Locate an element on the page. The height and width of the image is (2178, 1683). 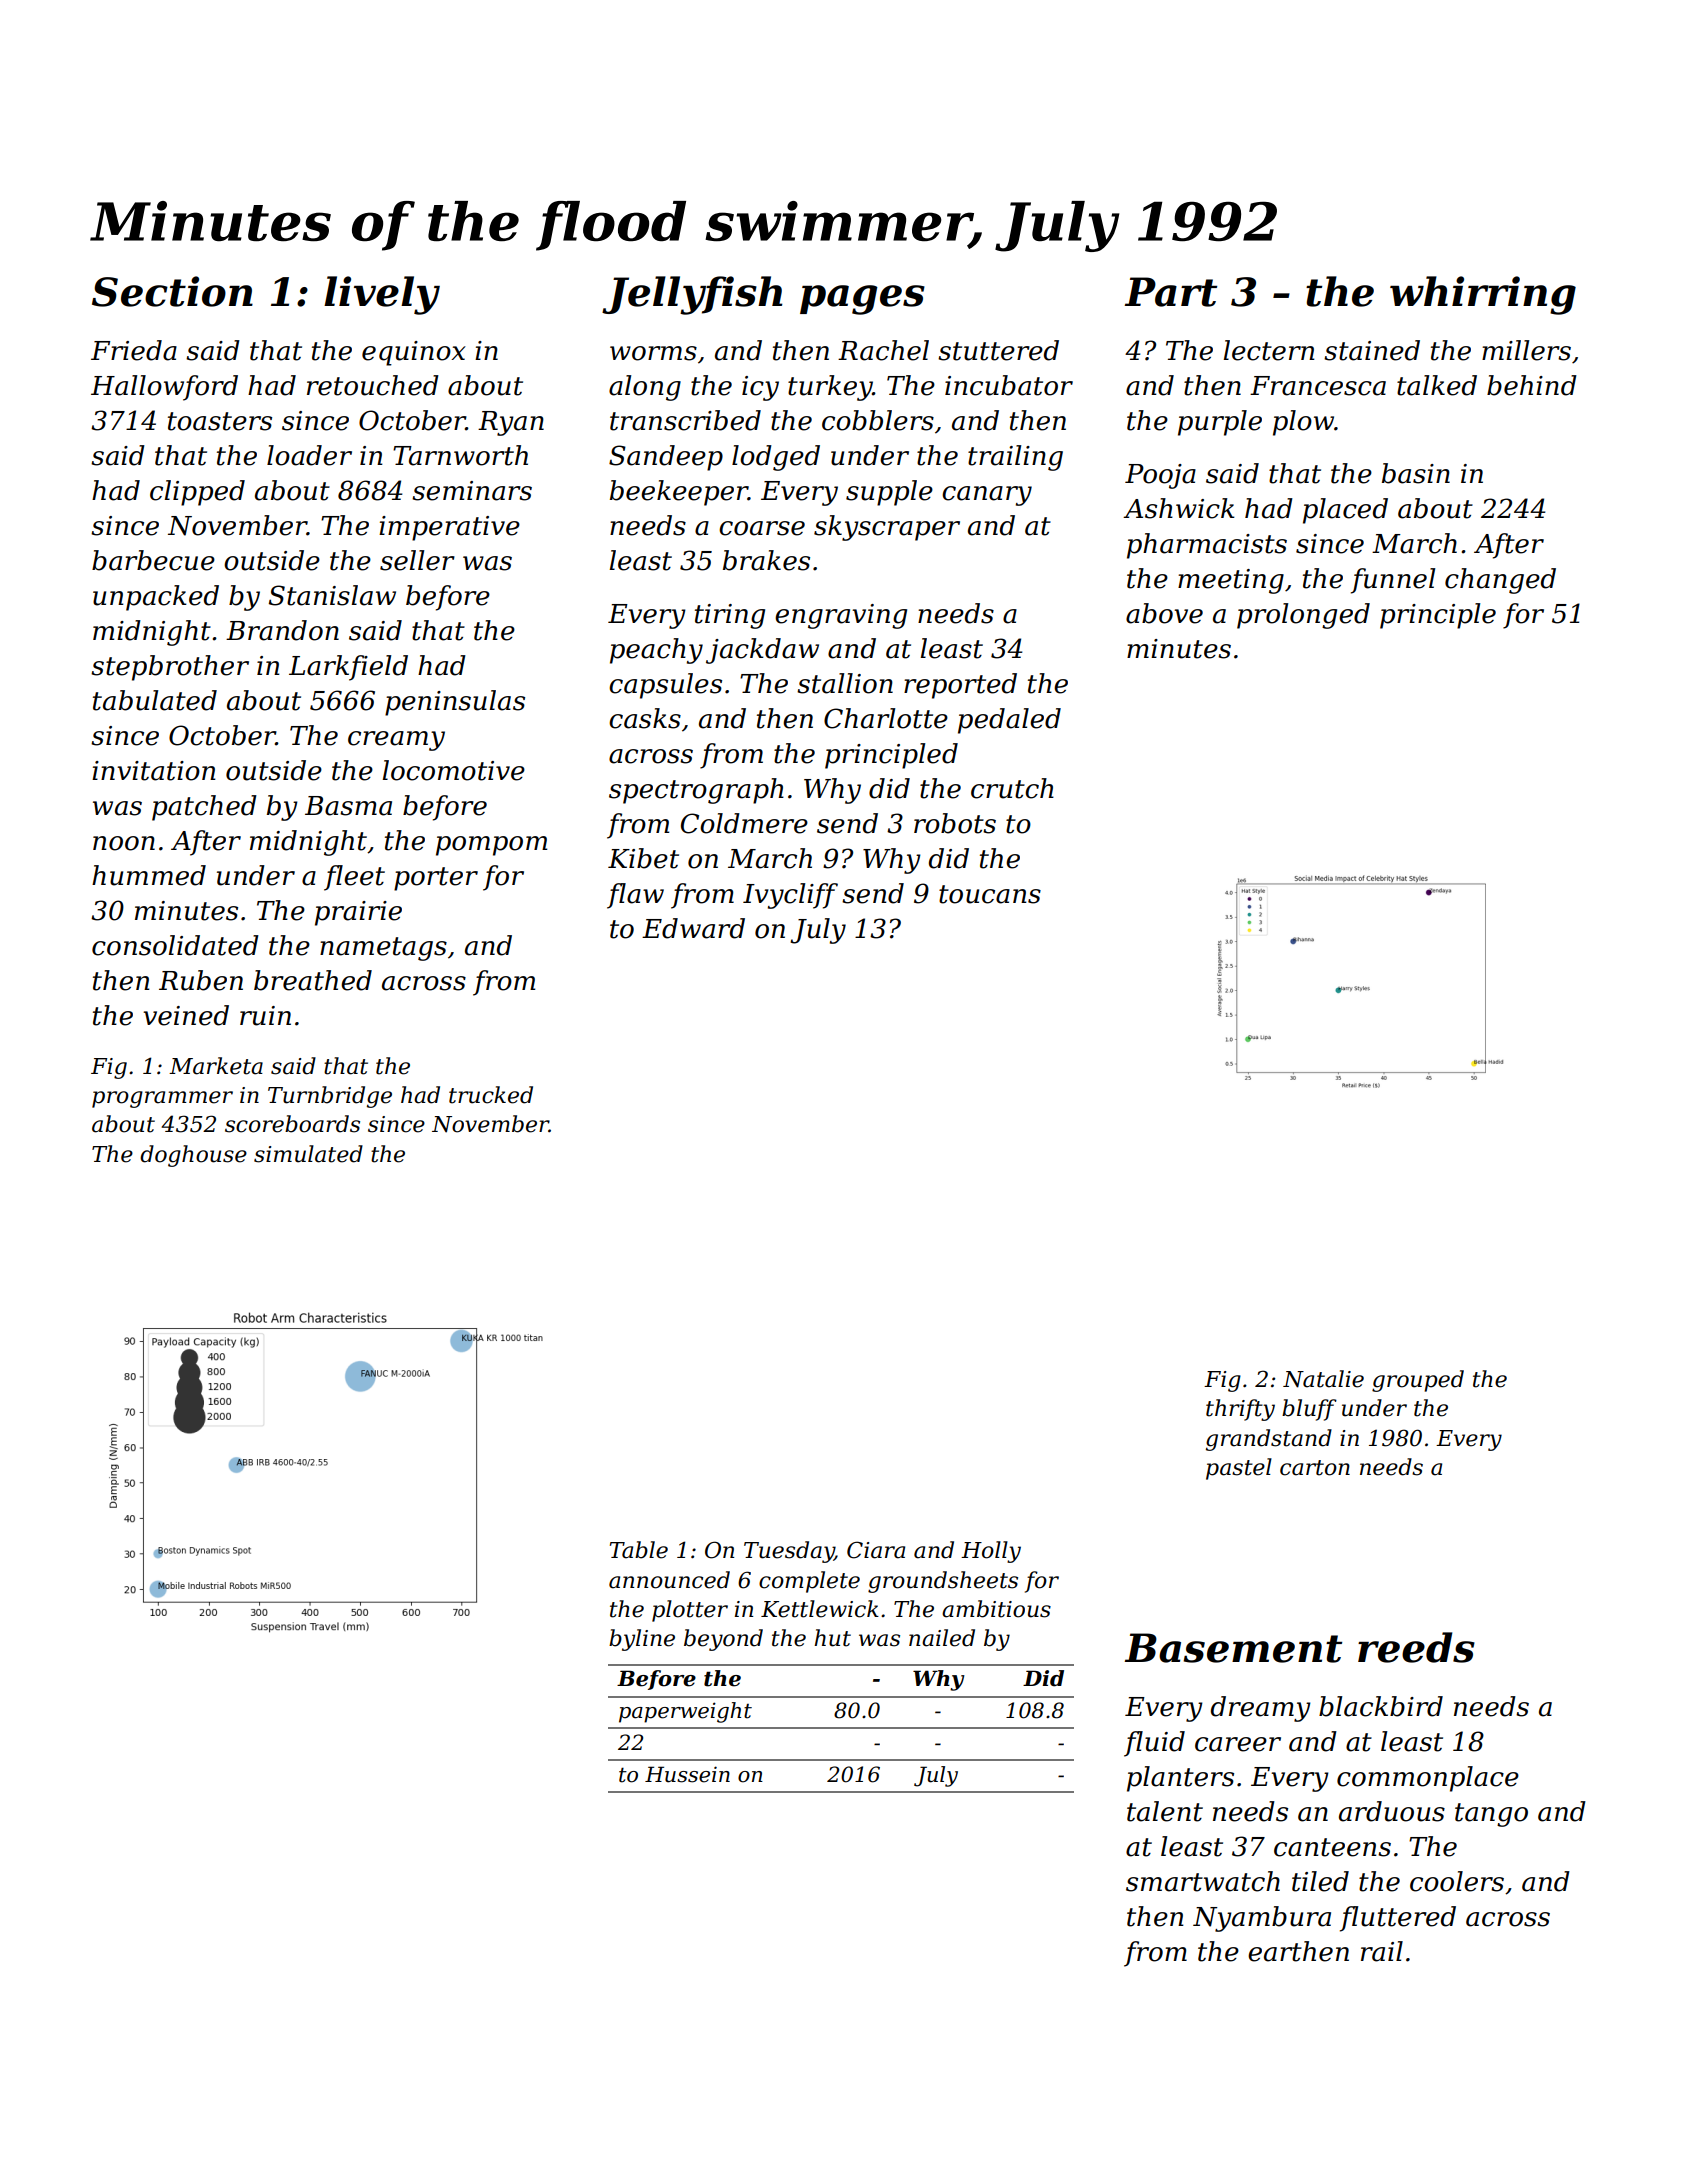
porter is located at coordinates (436, 879).
